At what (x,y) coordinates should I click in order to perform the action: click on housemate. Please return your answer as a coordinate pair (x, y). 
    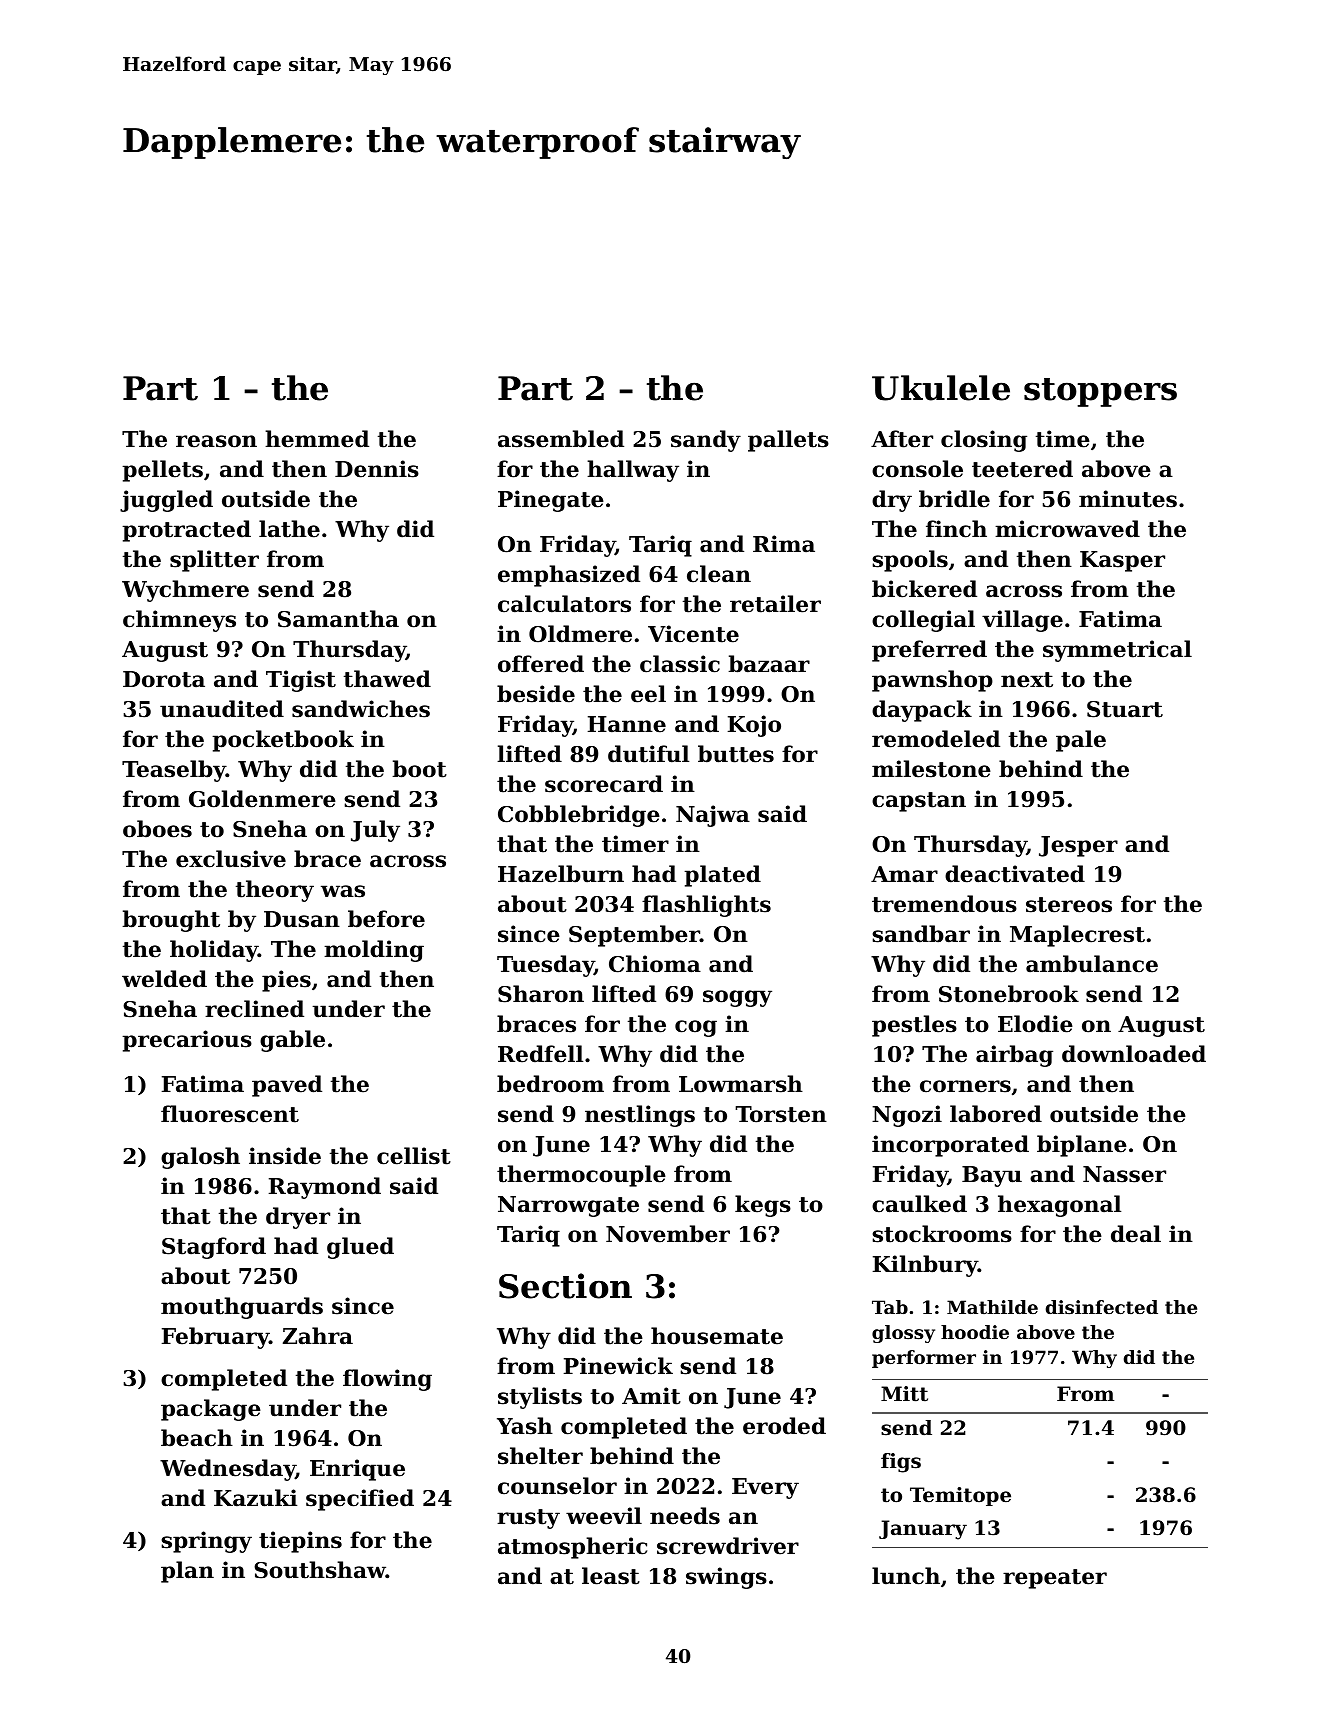
    Looking at the image, I should click on (717, 1336).
